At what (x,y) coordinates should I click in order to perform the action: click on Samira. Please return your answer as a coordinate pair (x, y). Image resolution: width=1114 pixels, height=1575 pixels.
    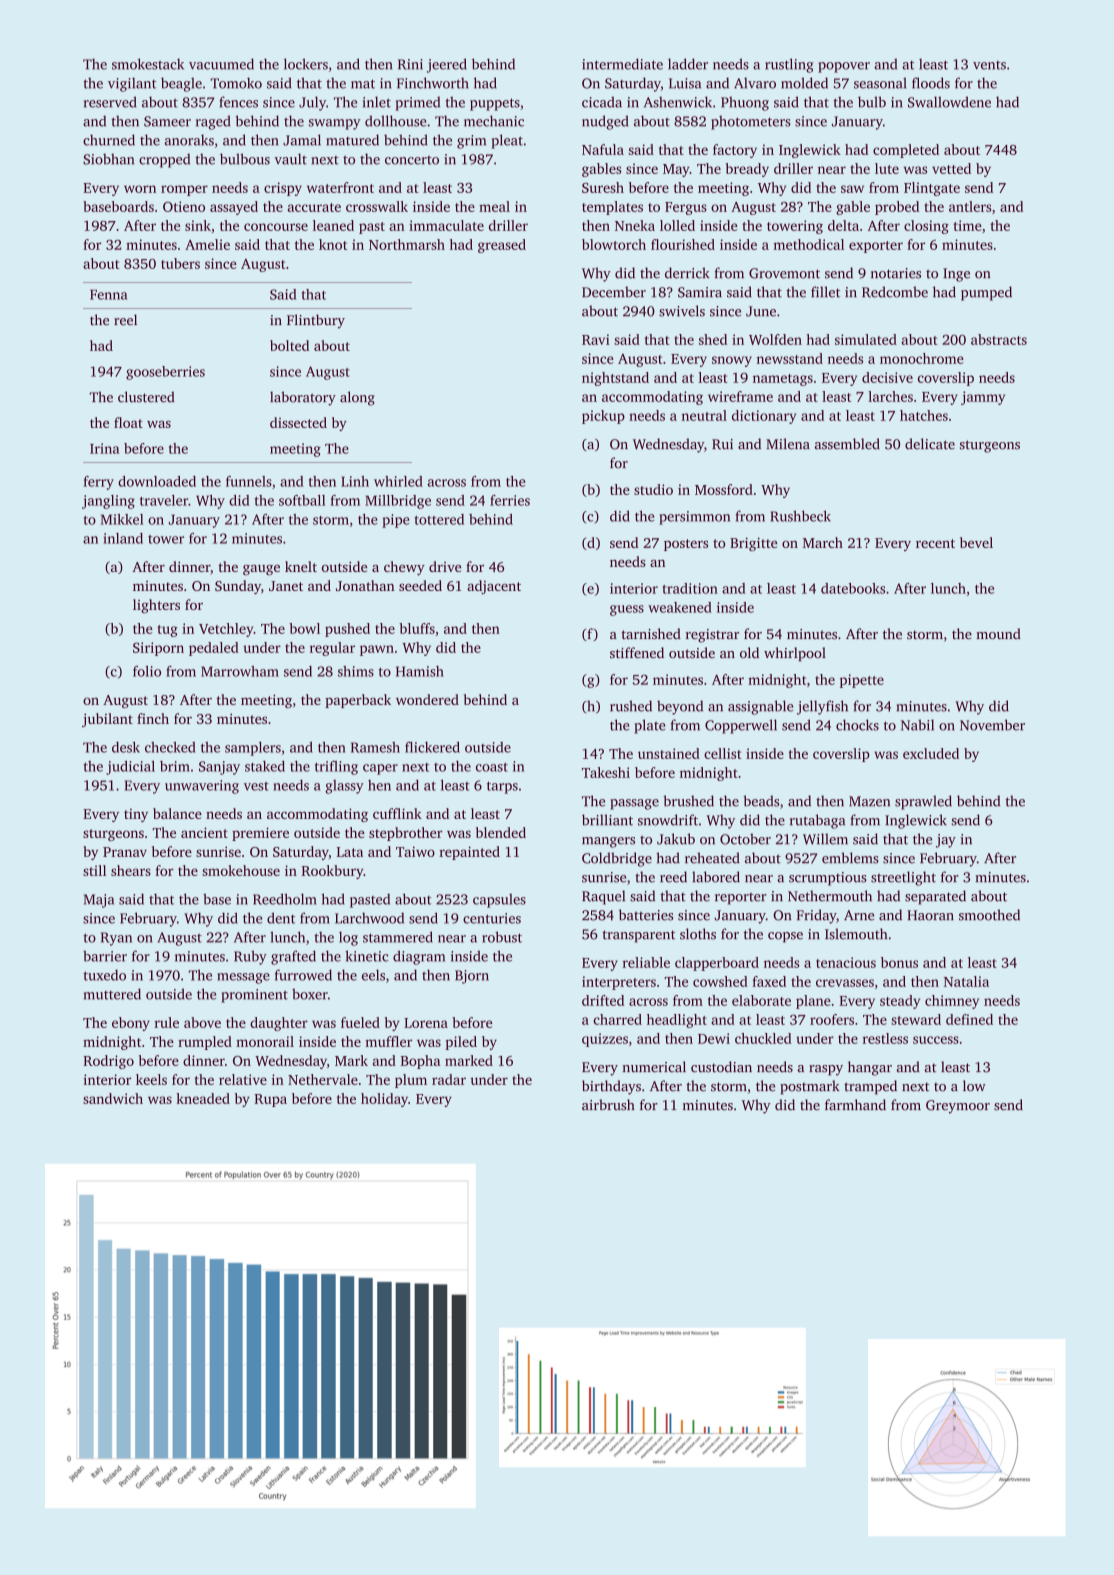
    Looking at the image, I should click on (700, 292).
